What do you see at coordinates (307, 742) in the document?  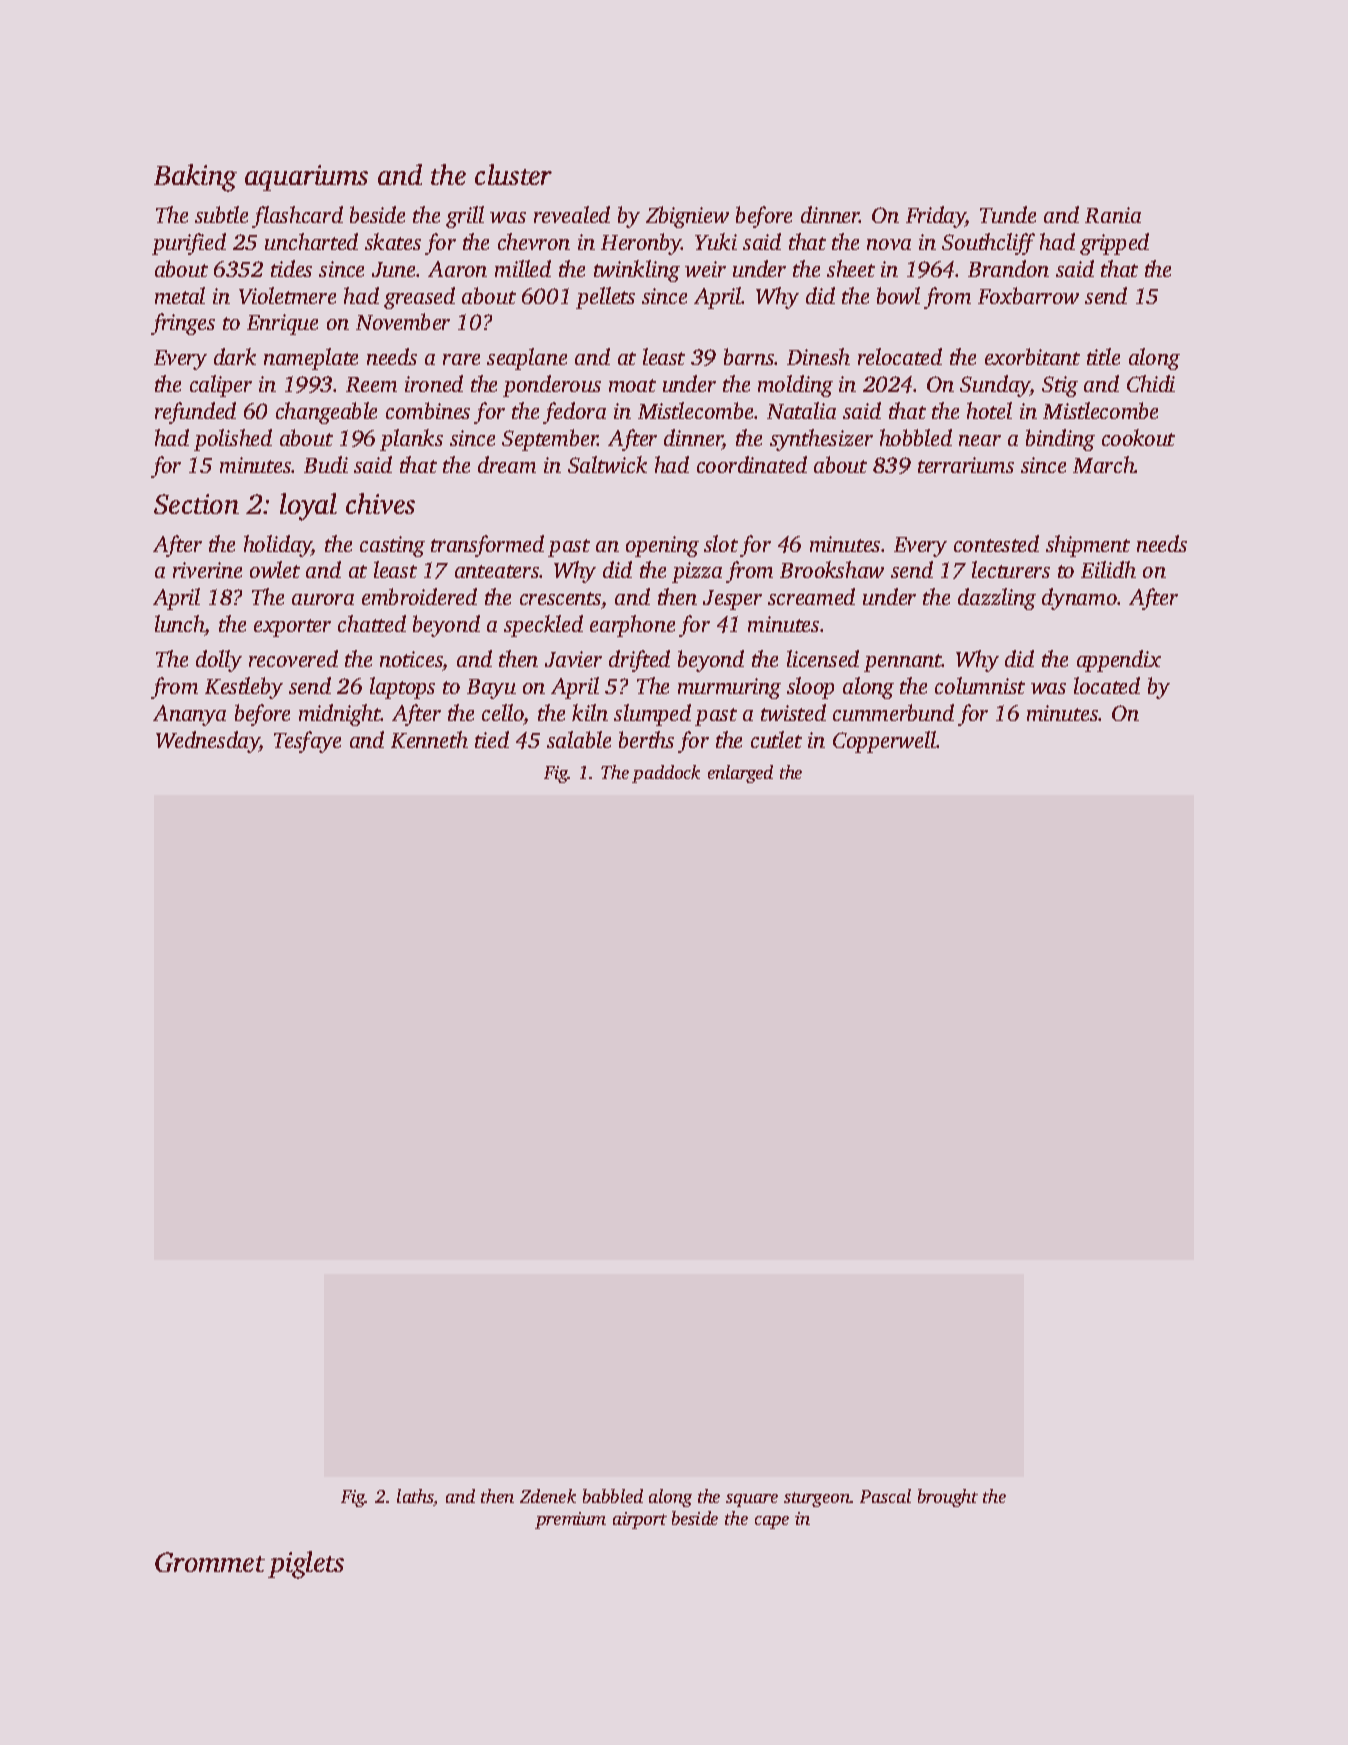 I see `Tesfaye` at bounding box center [307, 742].
